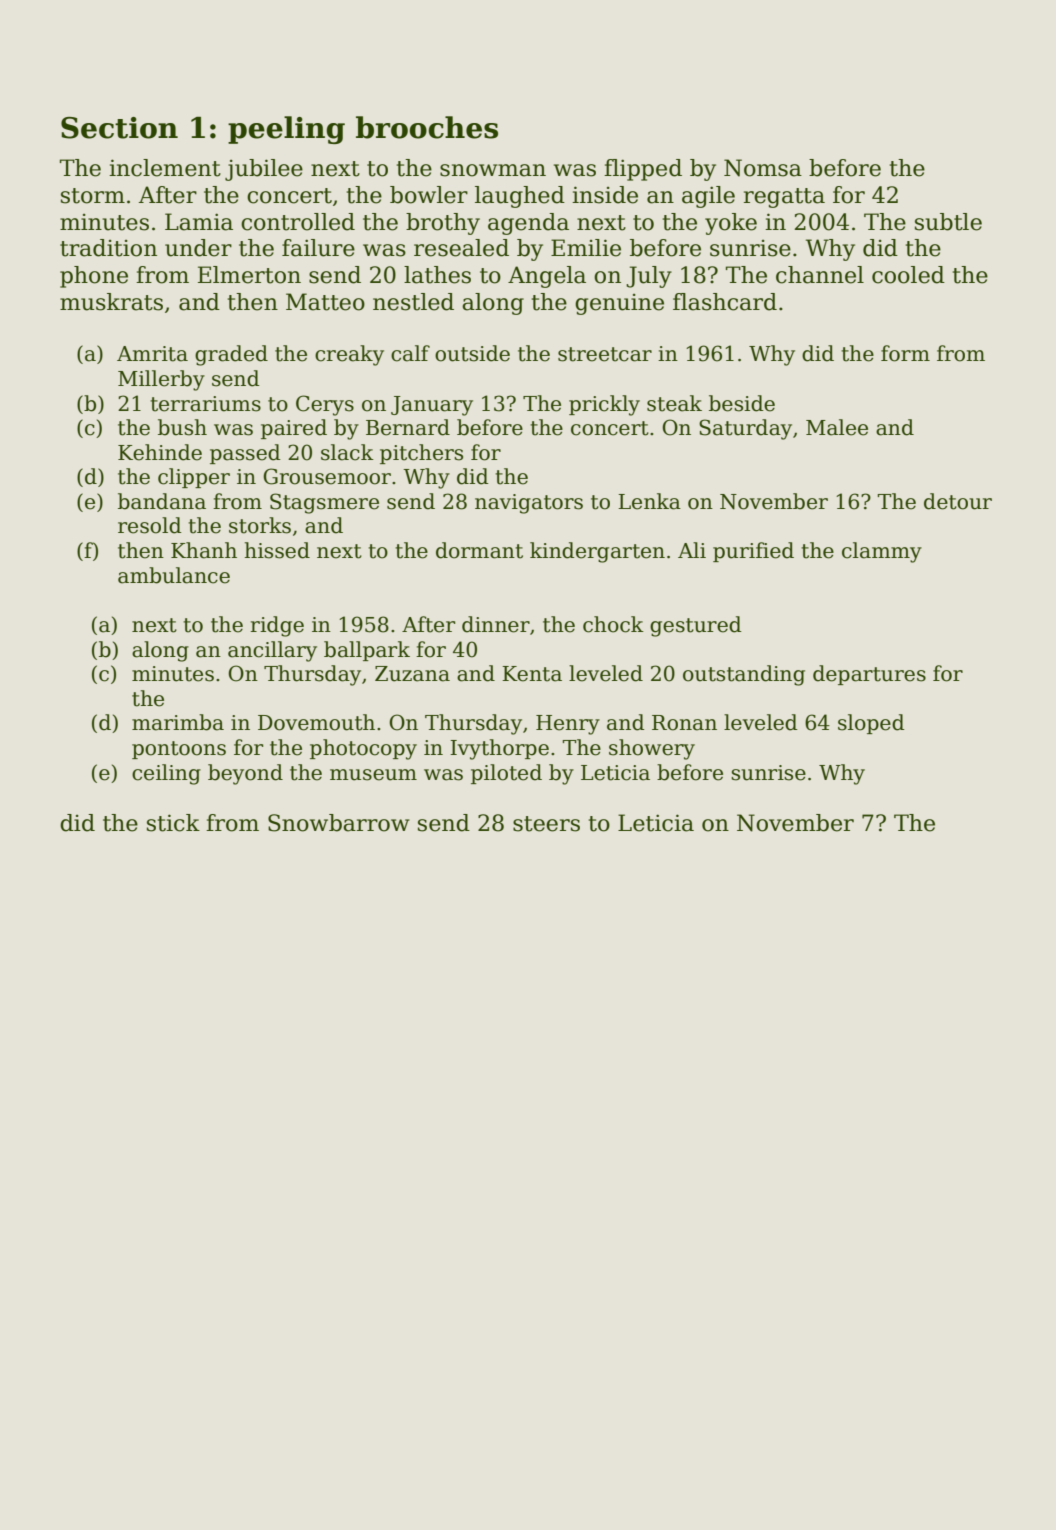  I want to click on Section, so click(119, 128).
